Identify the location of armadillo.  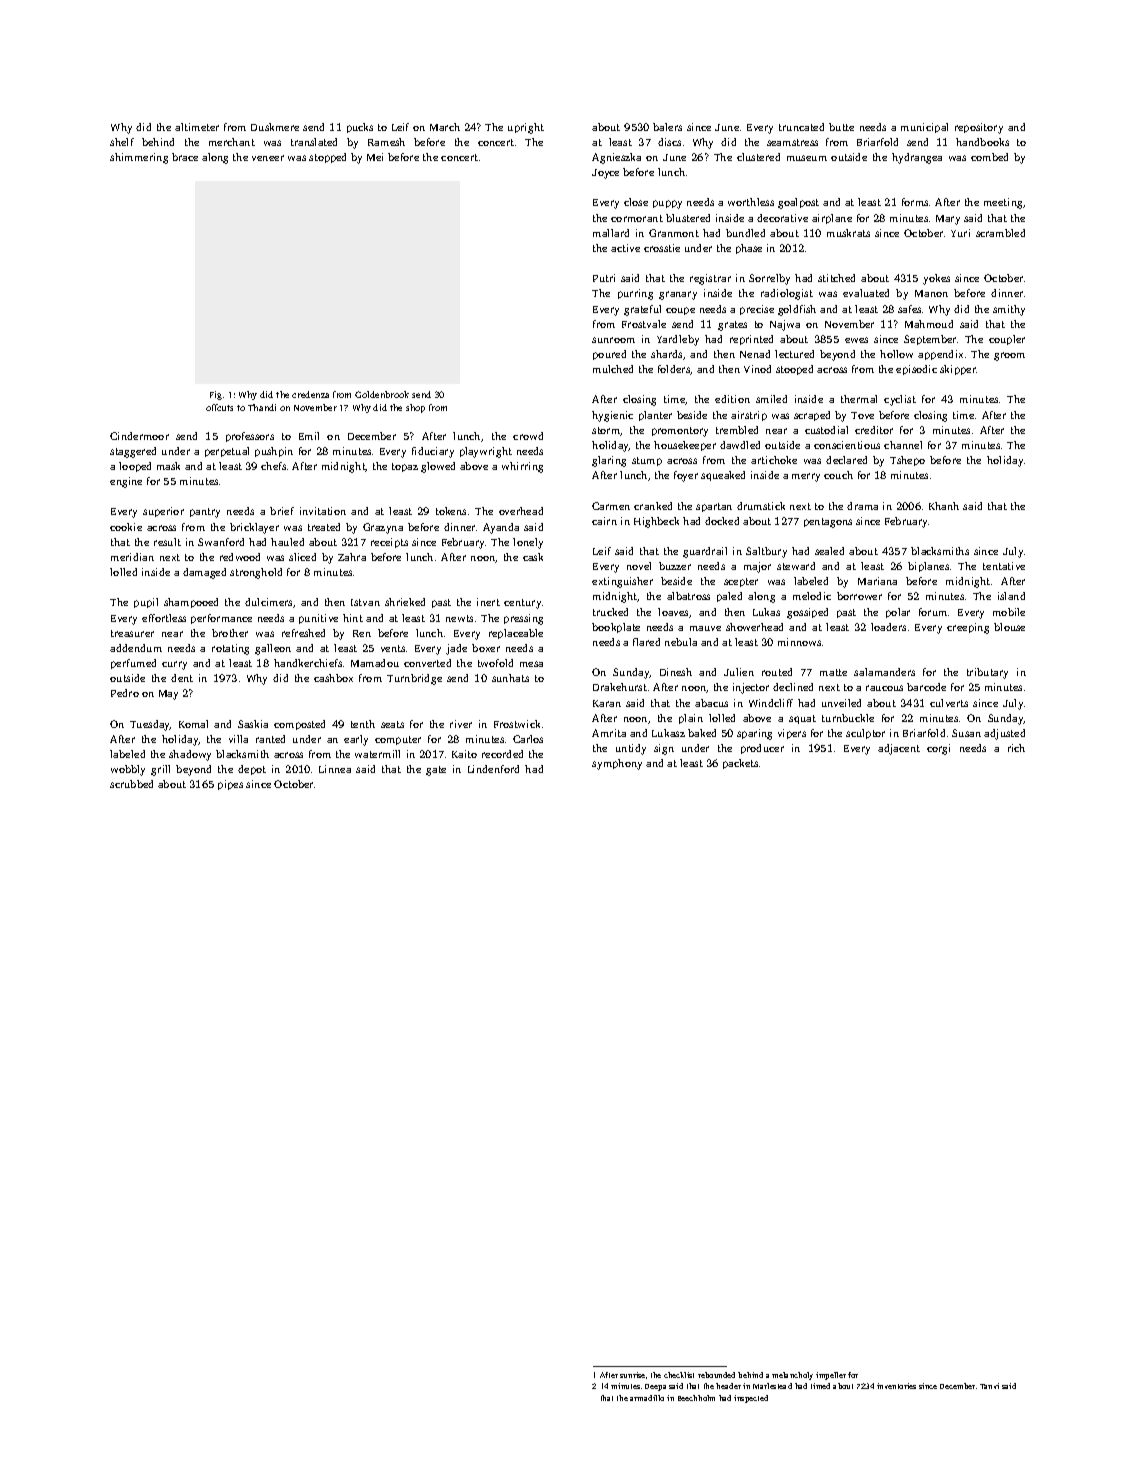
(647, 1398).
